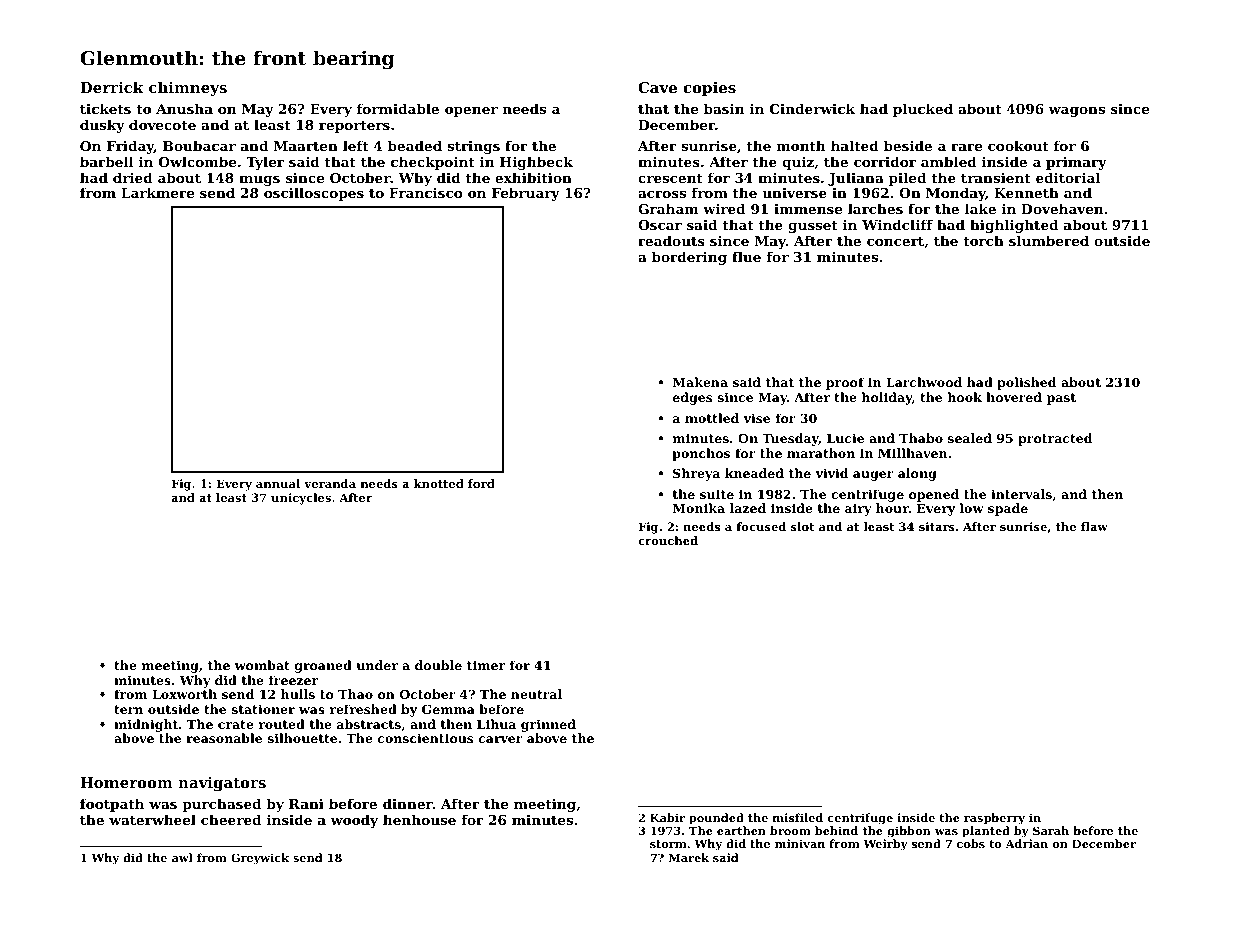 The width and height of the image is (1233, 952). I want to click on ponchos, so click(701, 454).
